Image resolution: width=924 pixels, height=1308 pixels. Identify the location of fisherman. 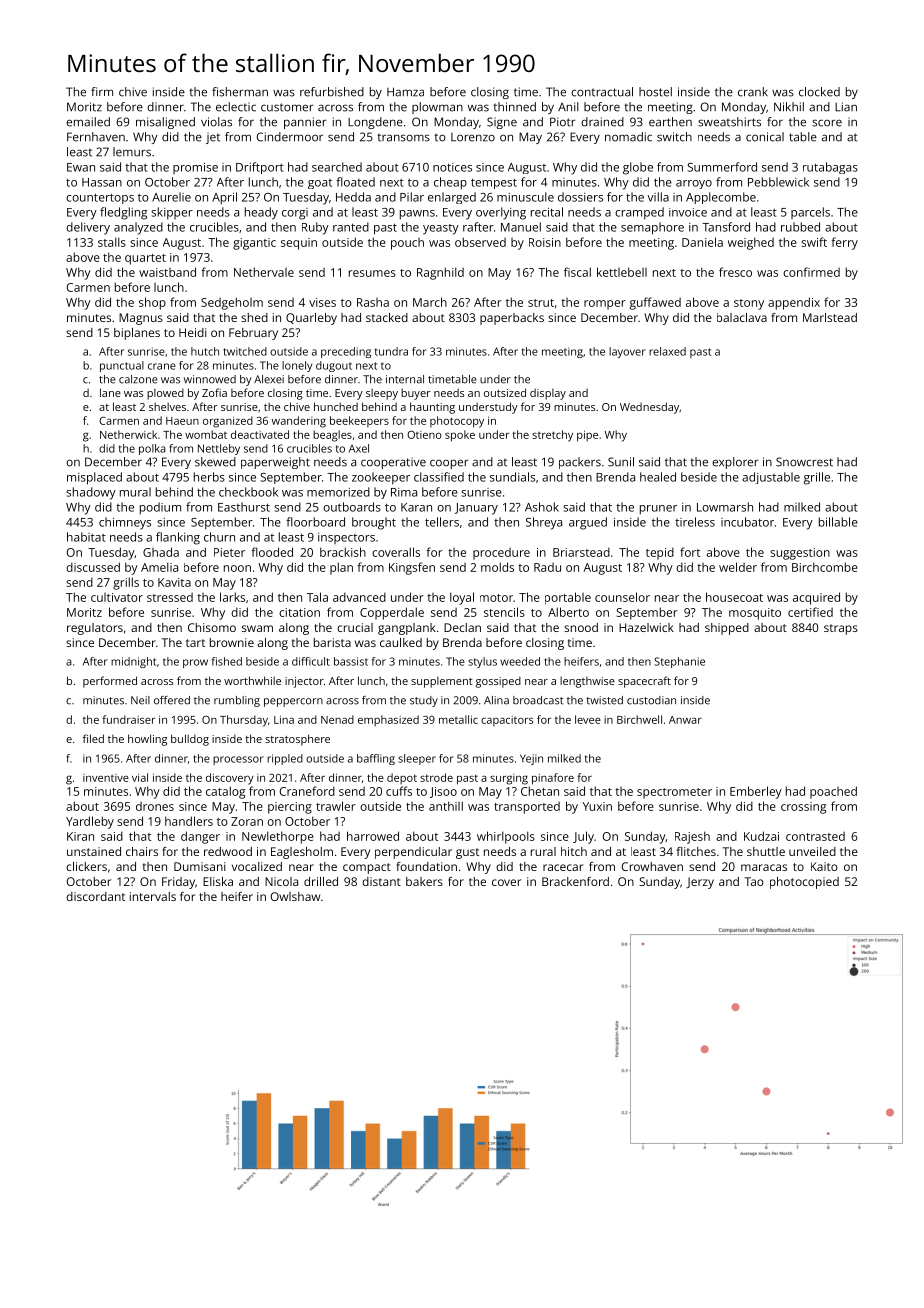
(240, 92).
